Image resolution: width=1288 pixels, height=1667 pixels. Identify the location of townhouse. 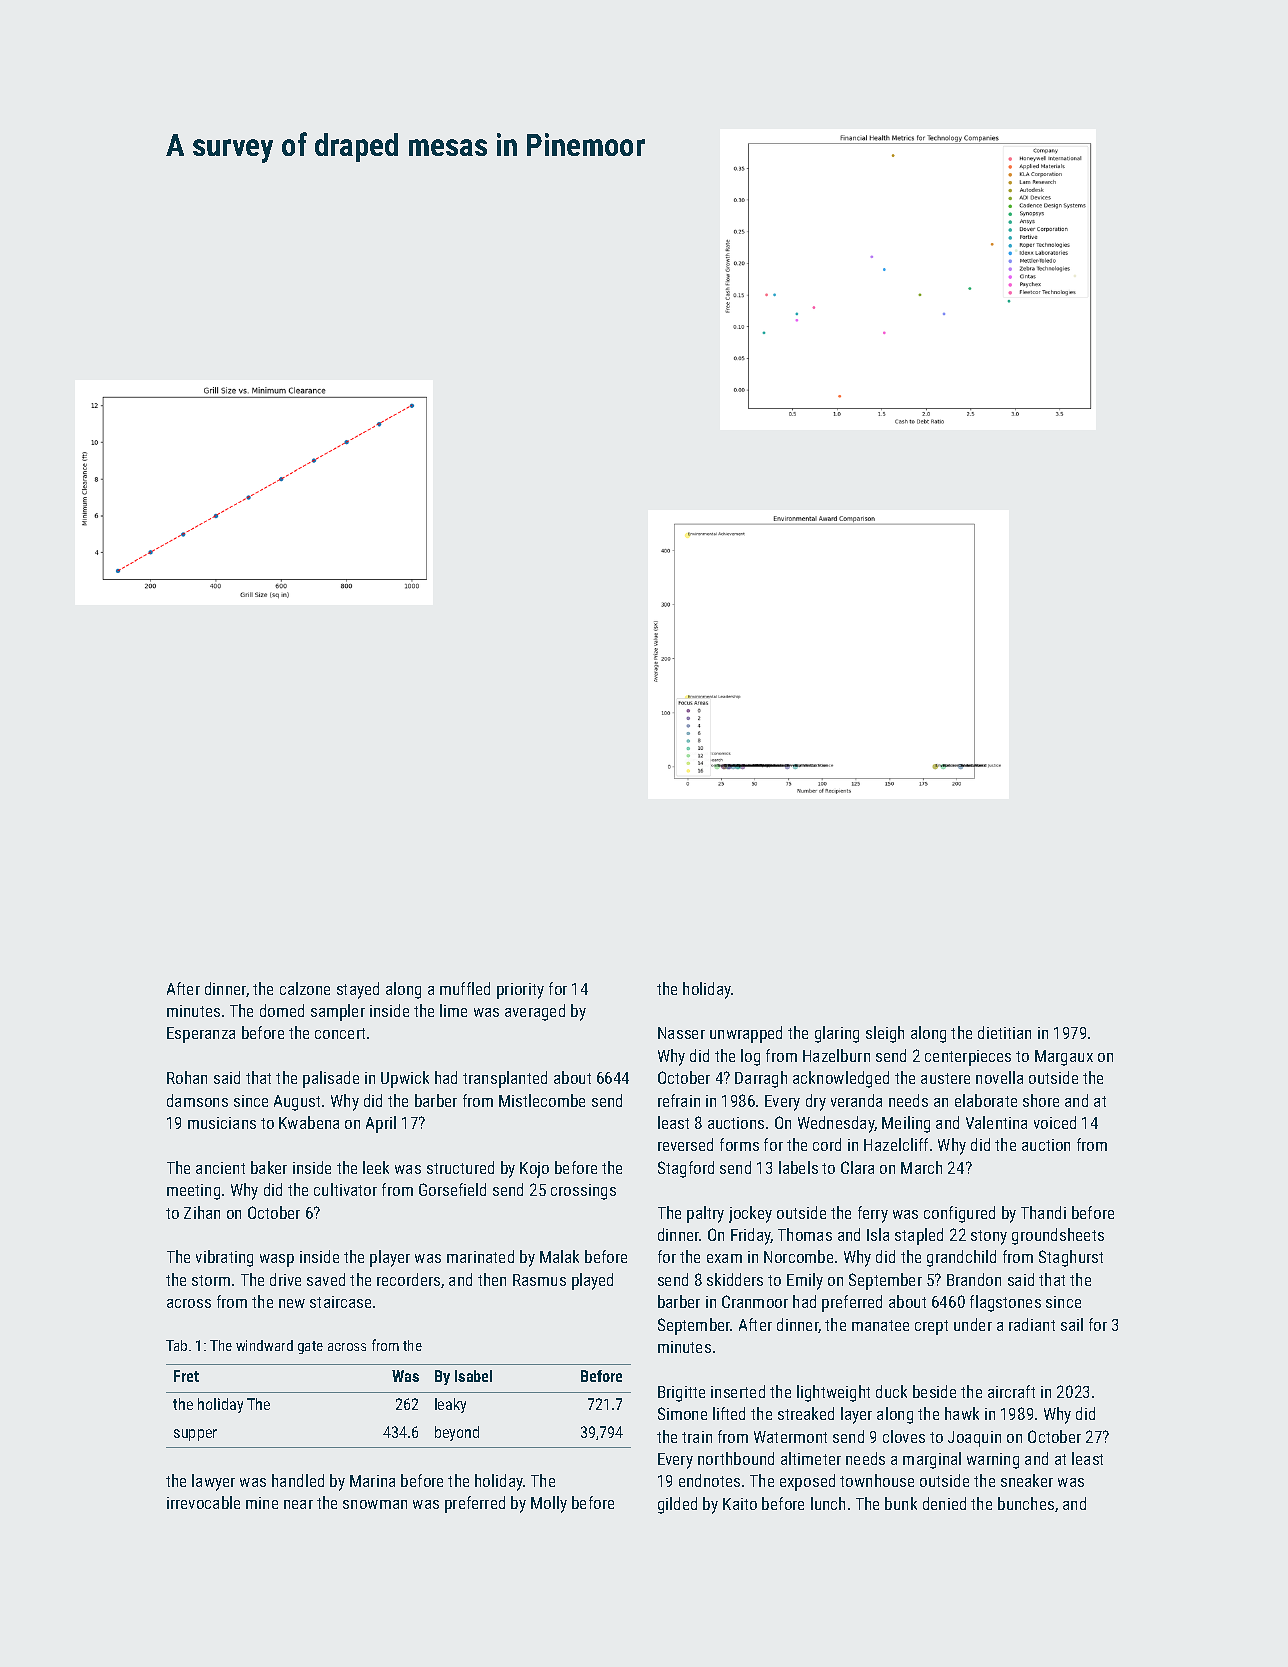
(877, 1480).
